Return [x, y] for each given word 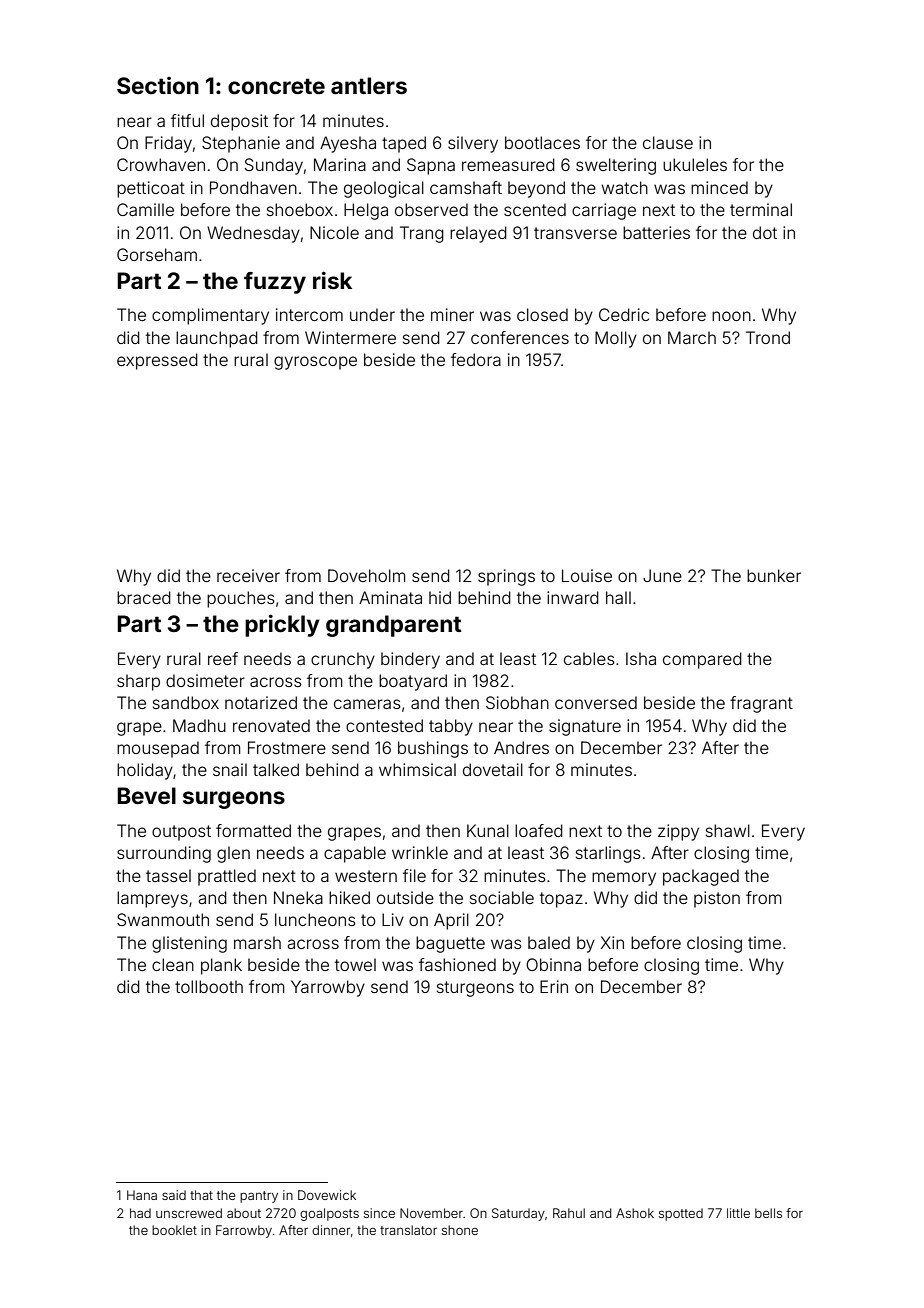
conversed [596, 702]
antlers [369, 86]
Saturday [518, 1214]
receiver [248, 575]
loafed [539, 830]
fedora [476, 359]
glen [233, 854]
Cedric [624, 314]
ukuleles [695, 164]
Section [158, 86]
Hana [142, 1195]
